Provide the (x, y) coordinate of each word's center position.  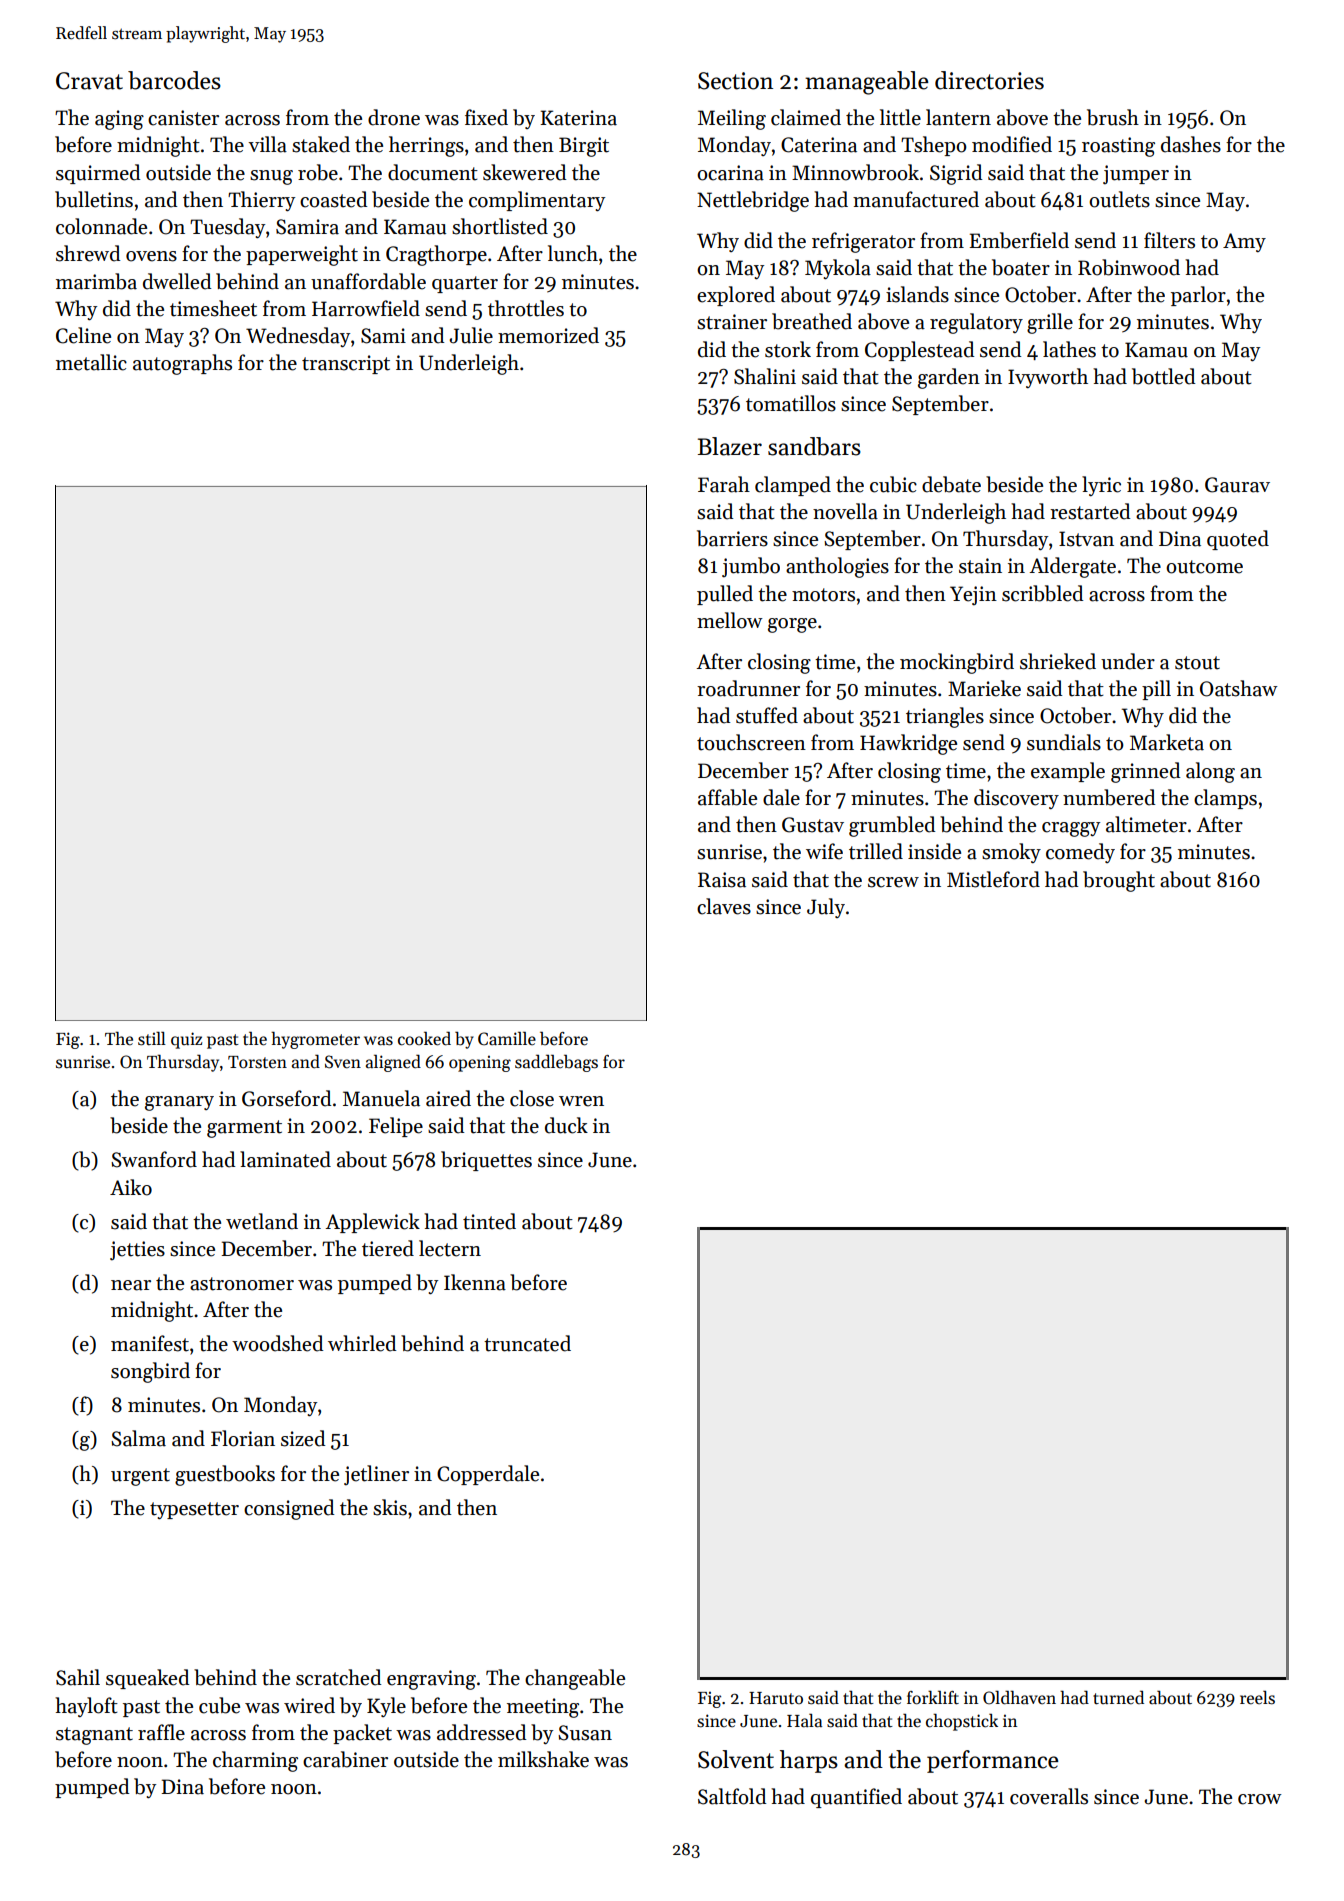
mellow (730, 620)
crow (1260, 1799)
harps (809, 1761)
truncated (527, 1343)
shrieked (1058, 661)
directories (989, 80)
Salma (138, 1438)
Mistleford (993, 879)
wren (581, 1101)
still (152, 1038)
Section (735, 81)
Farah (724, 484)
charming (255, 1761)
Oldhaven (1019, 1697)
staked (321, 144)
